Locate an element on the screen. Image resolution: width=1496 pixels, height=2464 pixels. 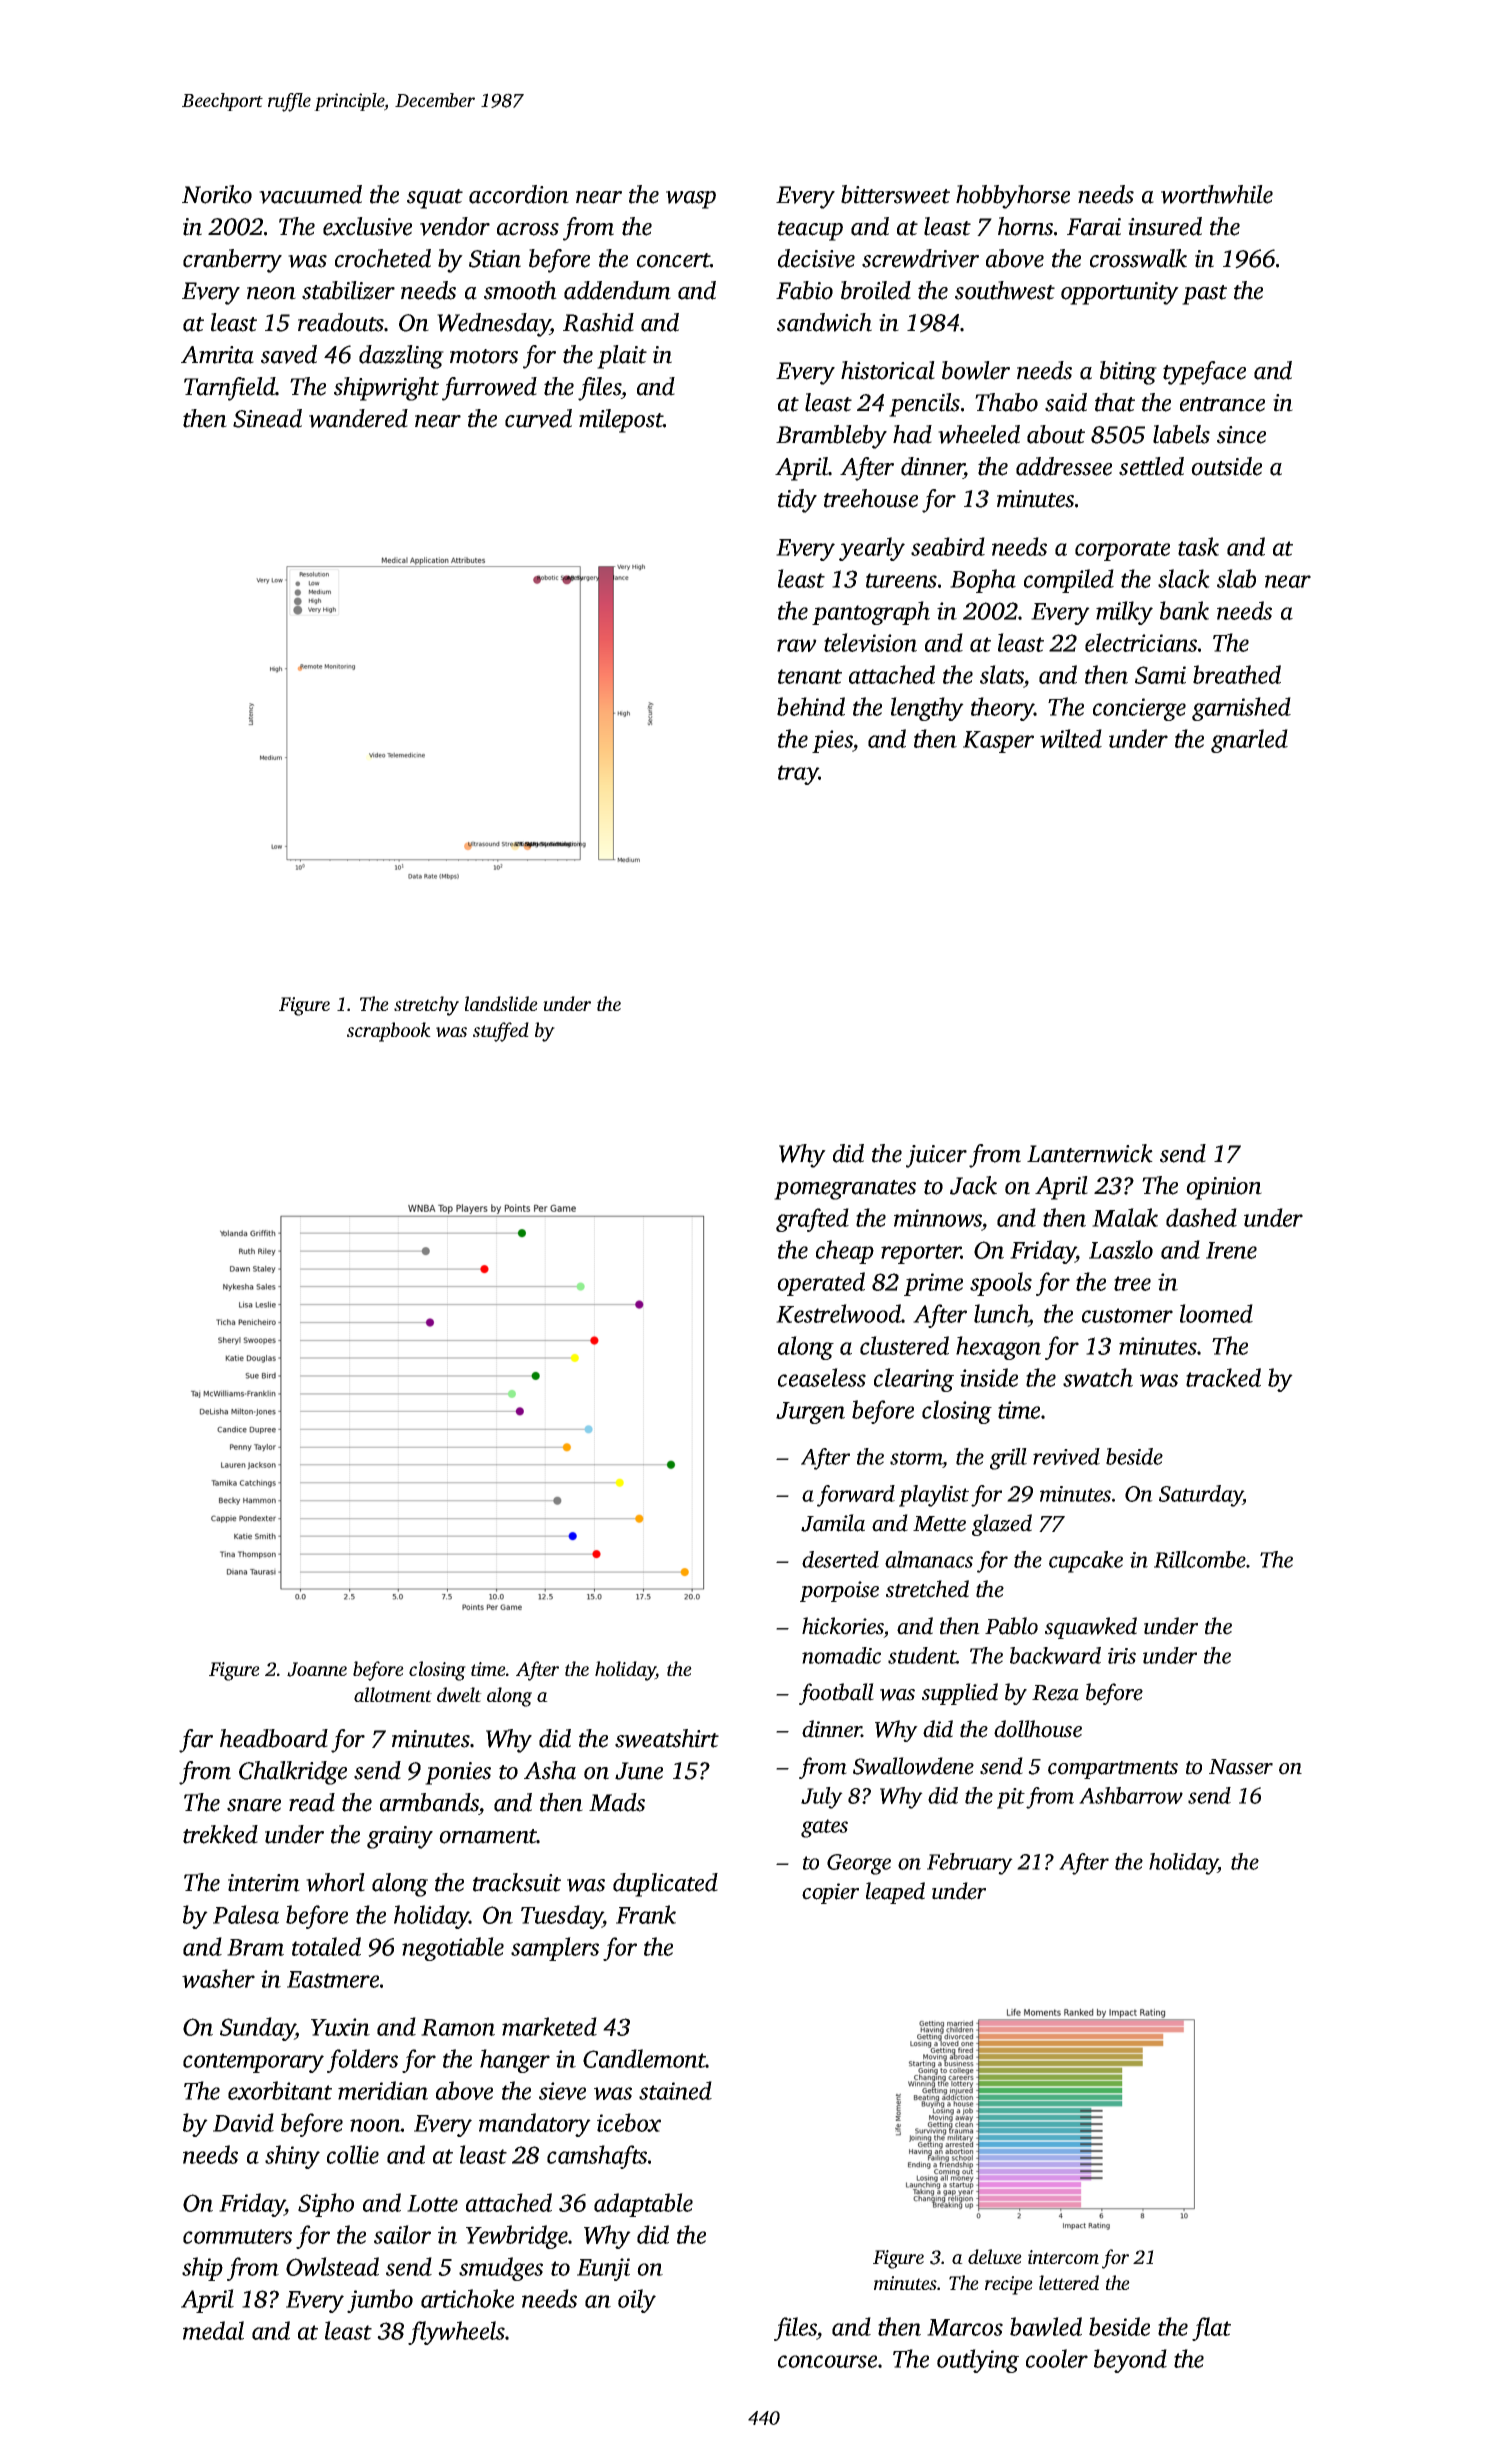
Joanne is located at coordinates (317, 1669).
